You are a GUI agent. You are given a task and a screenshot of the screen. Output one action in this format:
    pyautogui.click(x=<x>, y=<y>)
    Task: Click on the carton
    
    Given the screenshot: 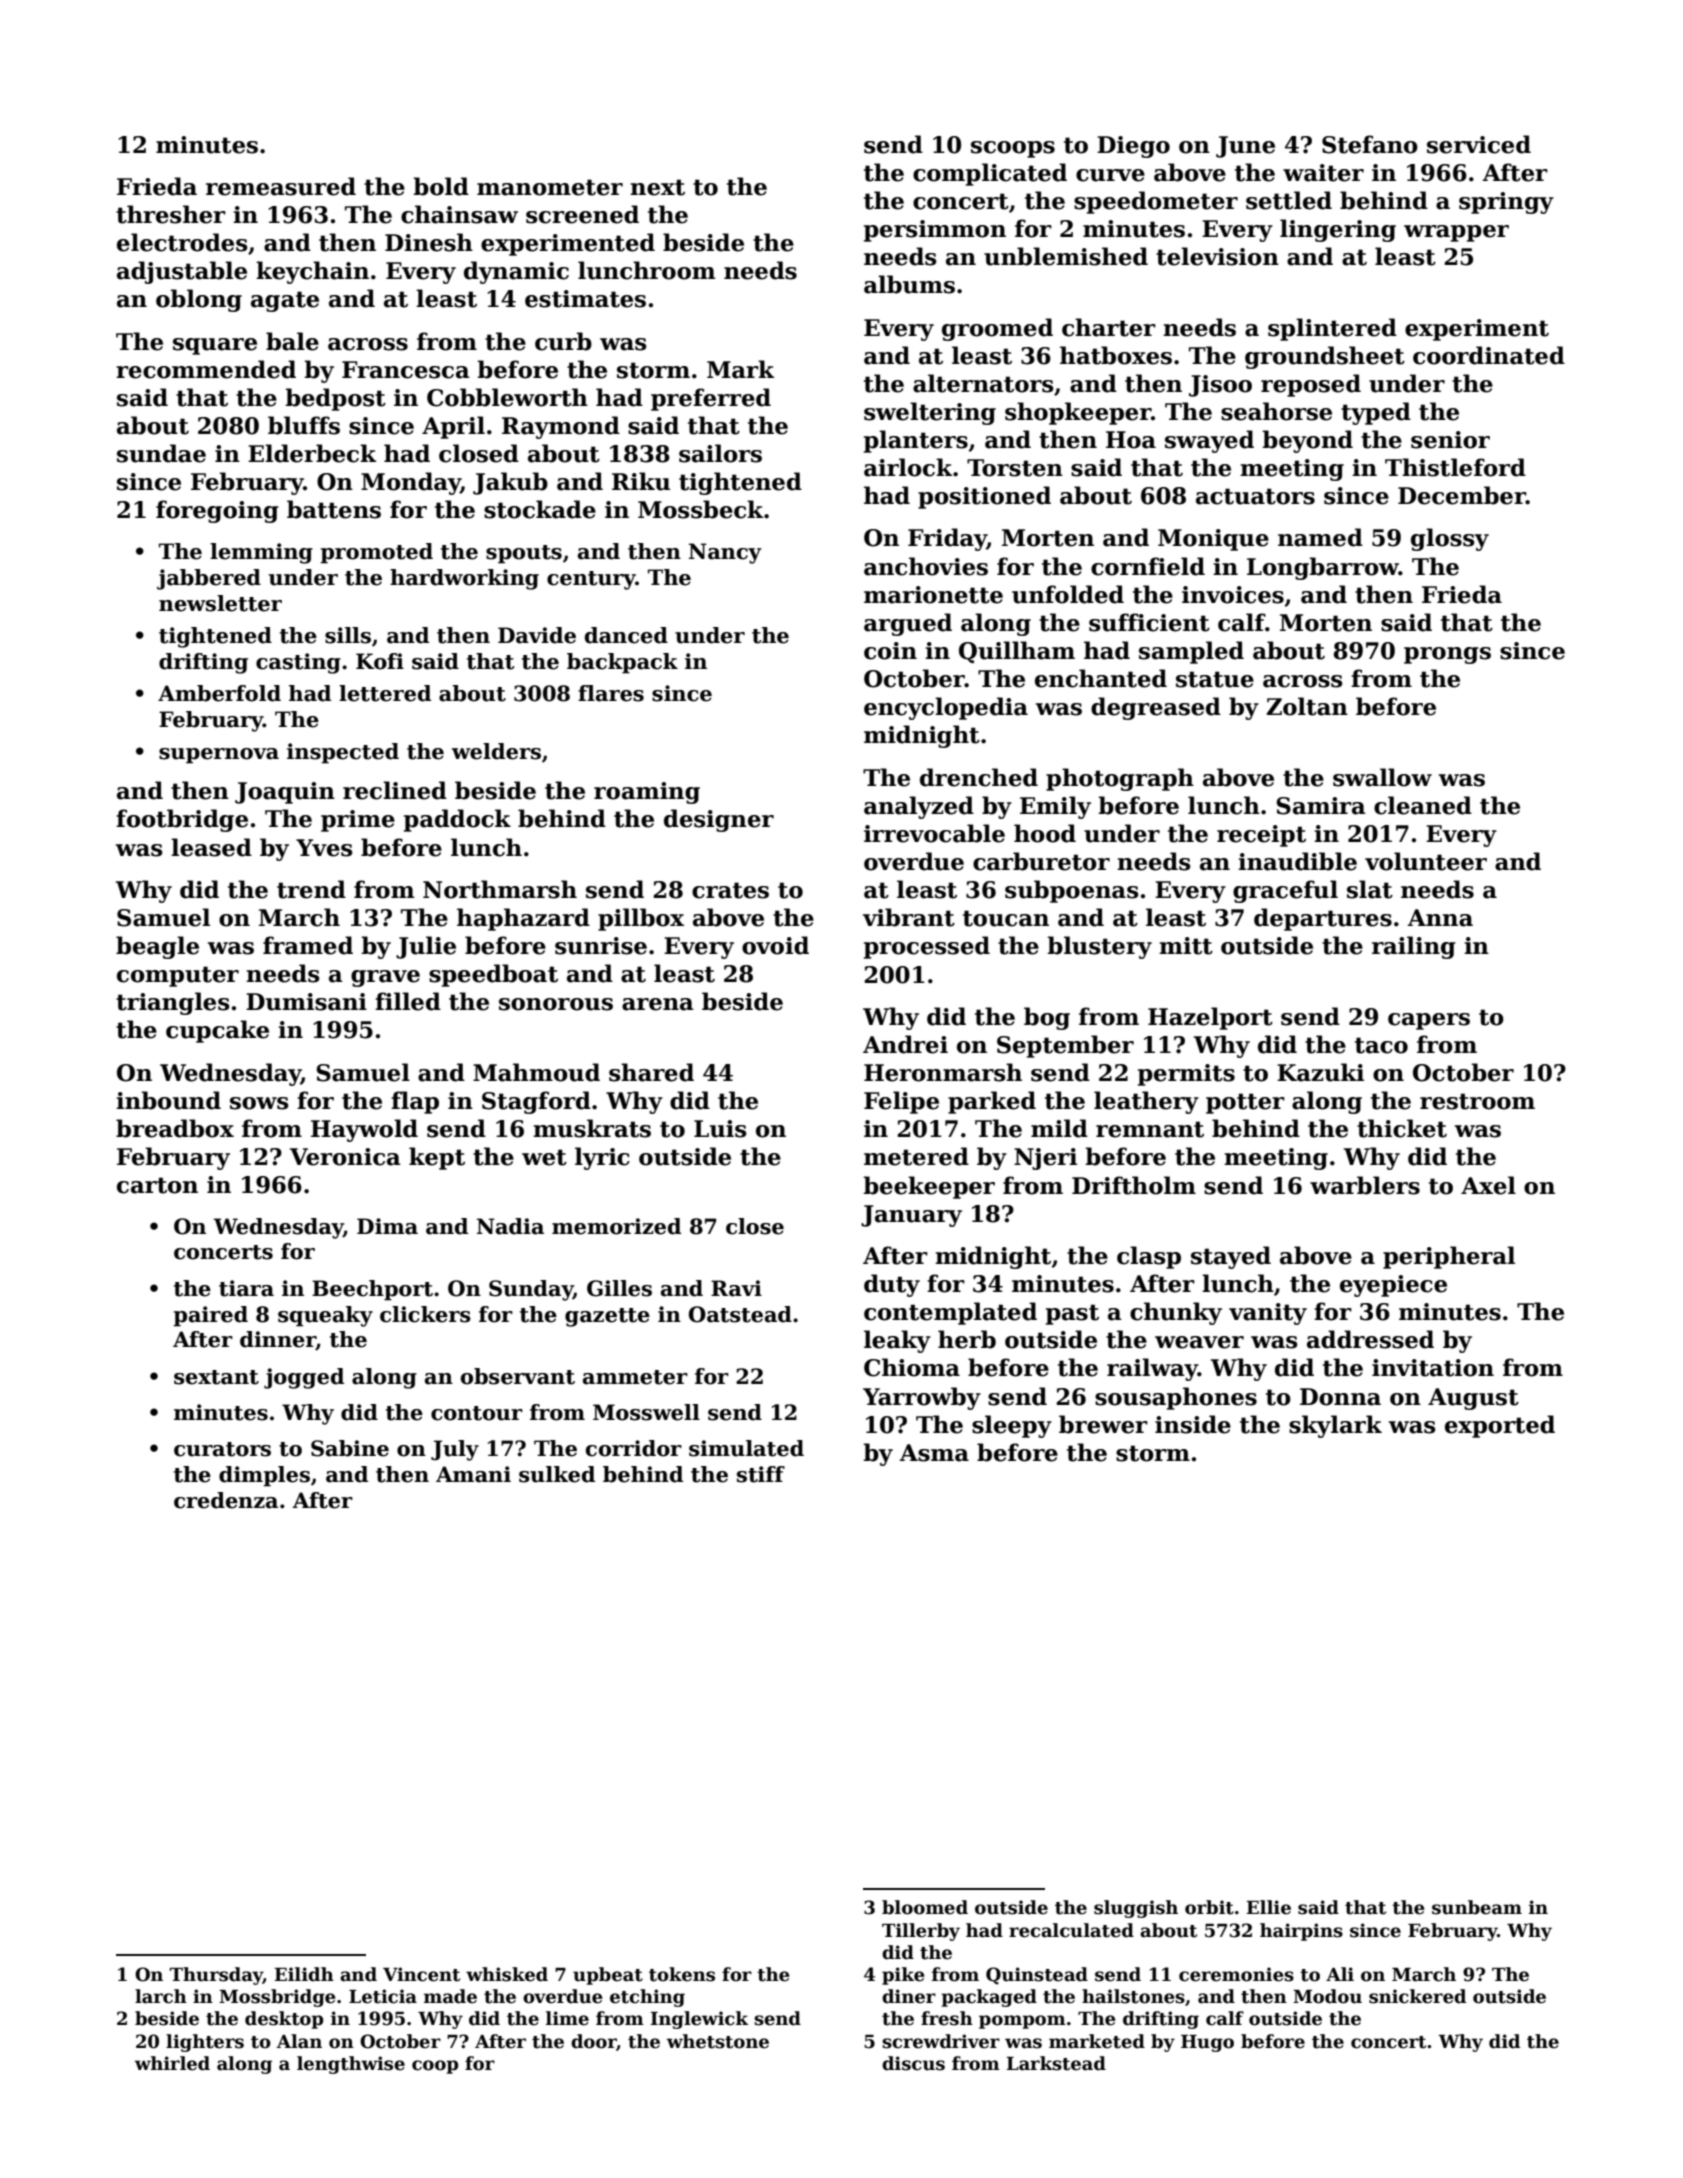 What is the action you would take?
    pyautogui.click(x=157, y=1185)
